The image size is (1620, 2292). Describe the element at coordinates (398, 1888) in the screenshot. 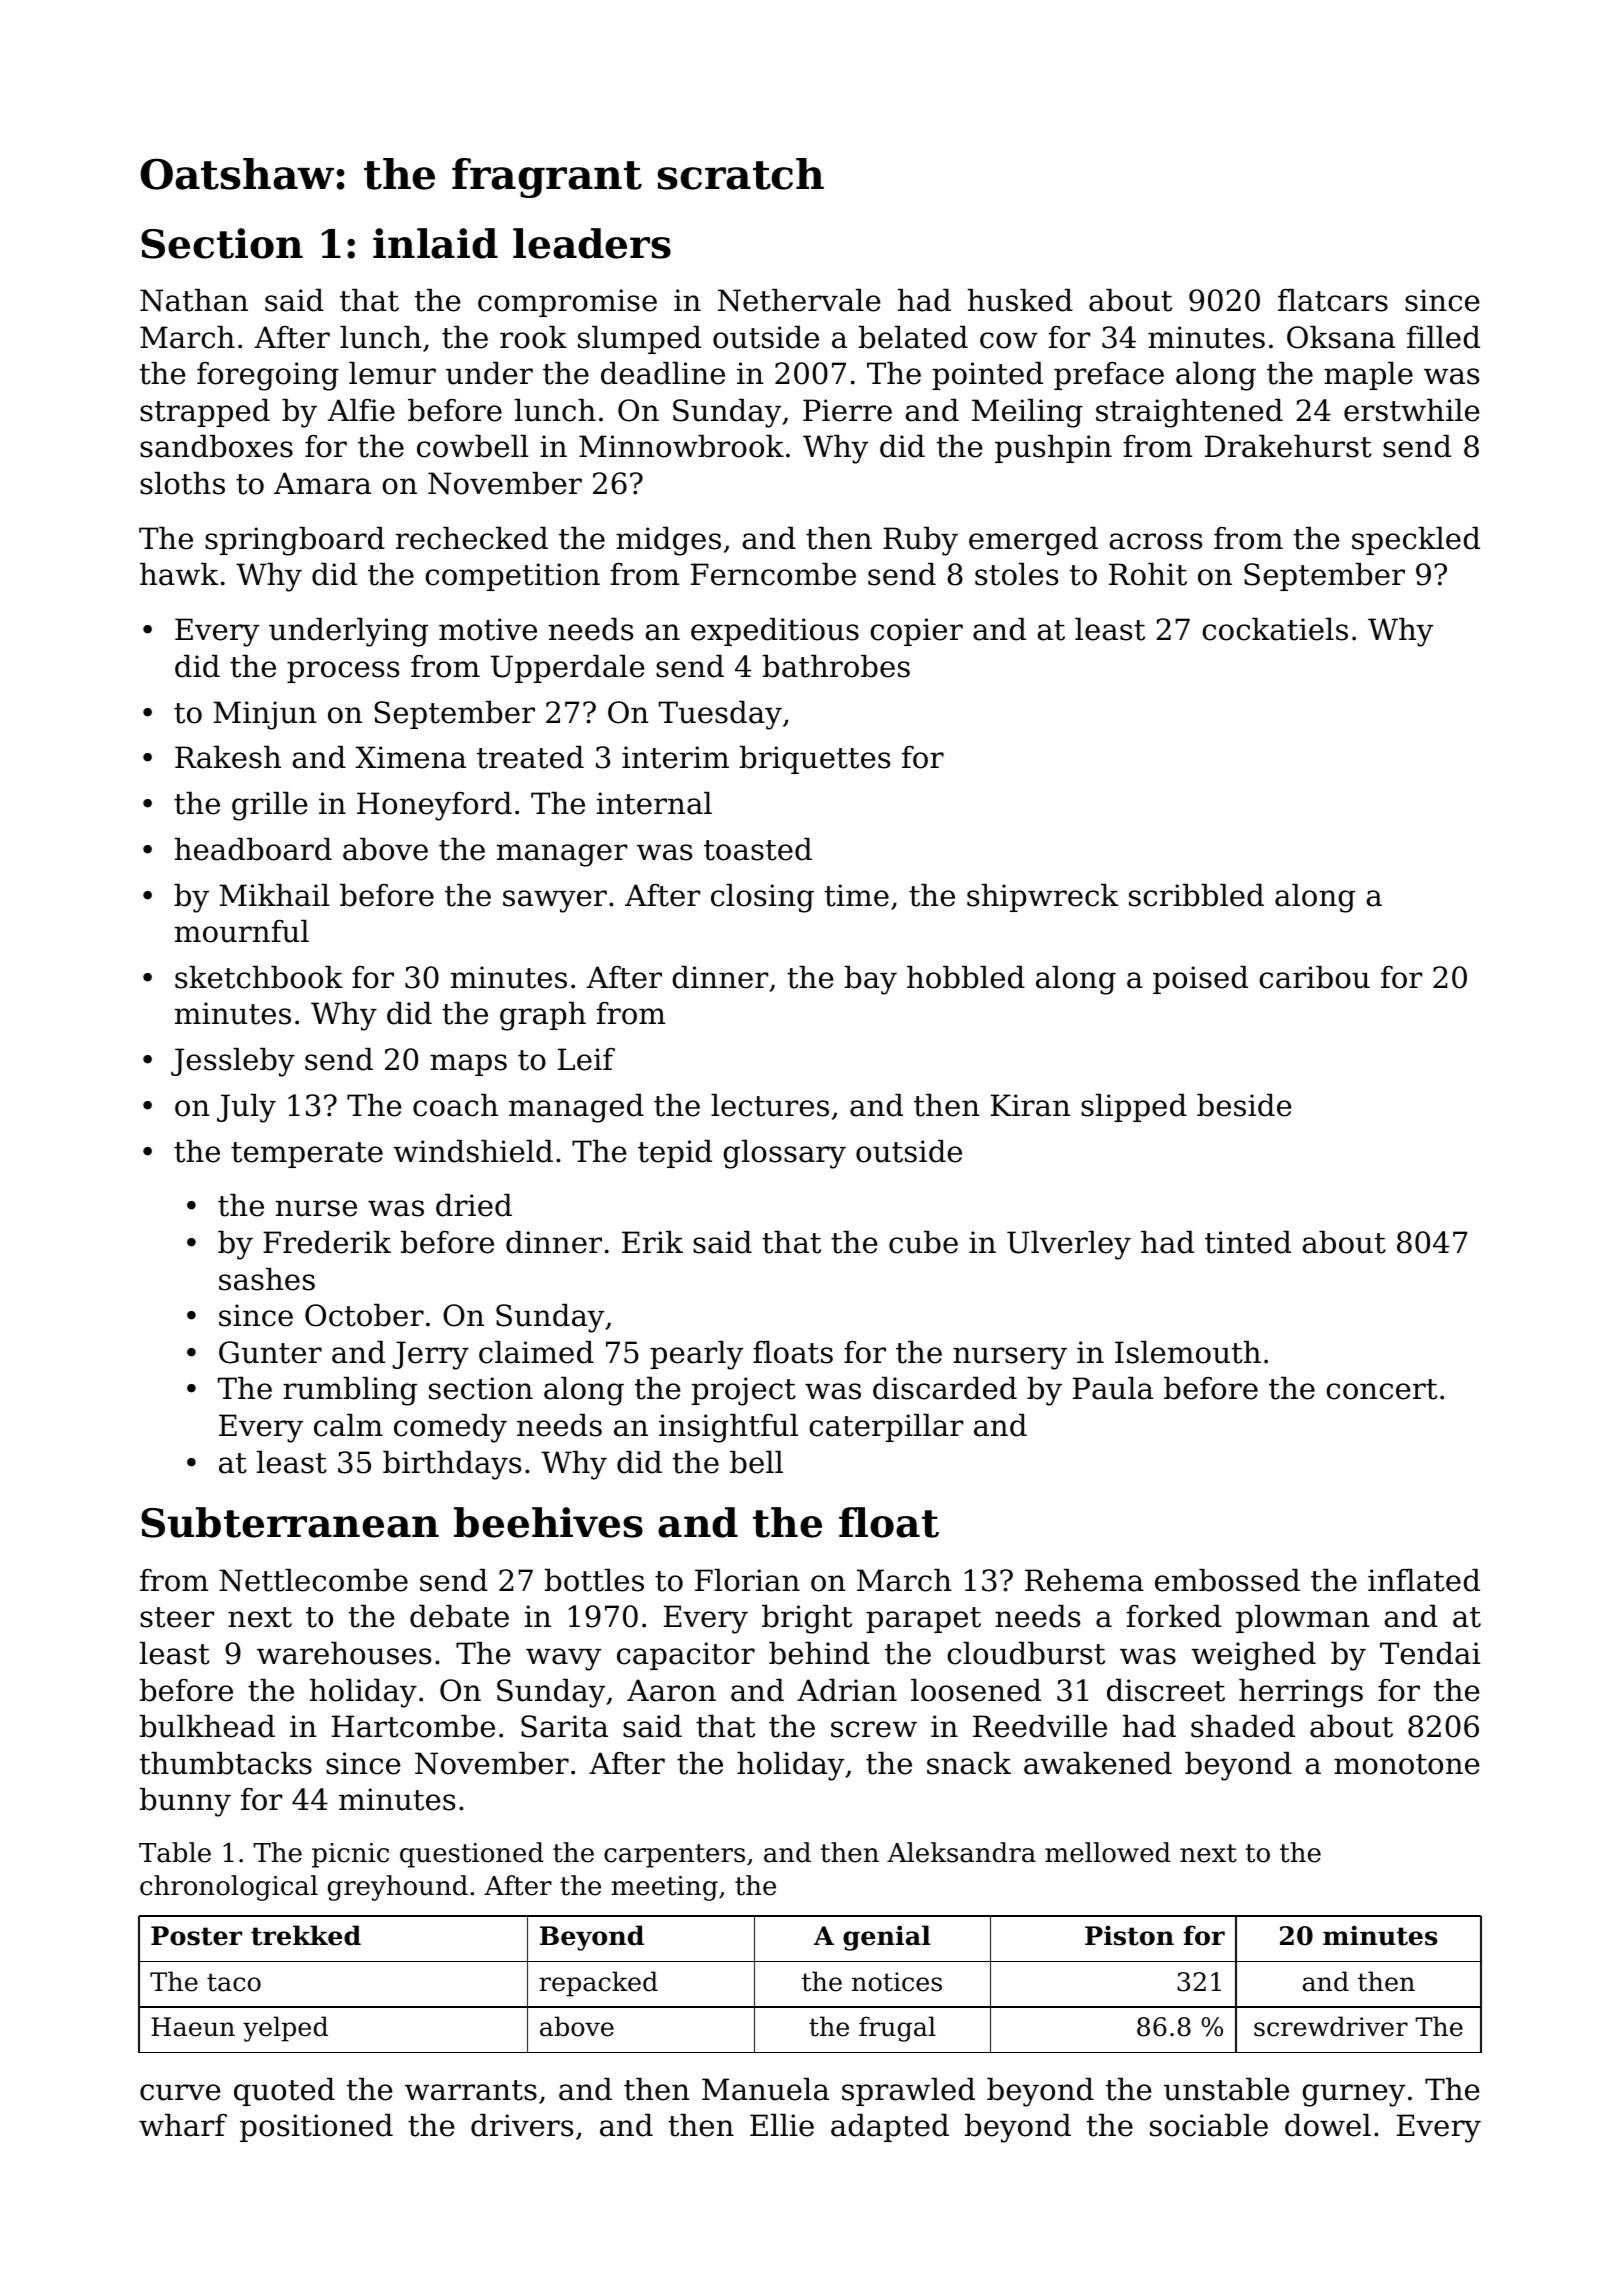

I see `greyhound` at that location.
